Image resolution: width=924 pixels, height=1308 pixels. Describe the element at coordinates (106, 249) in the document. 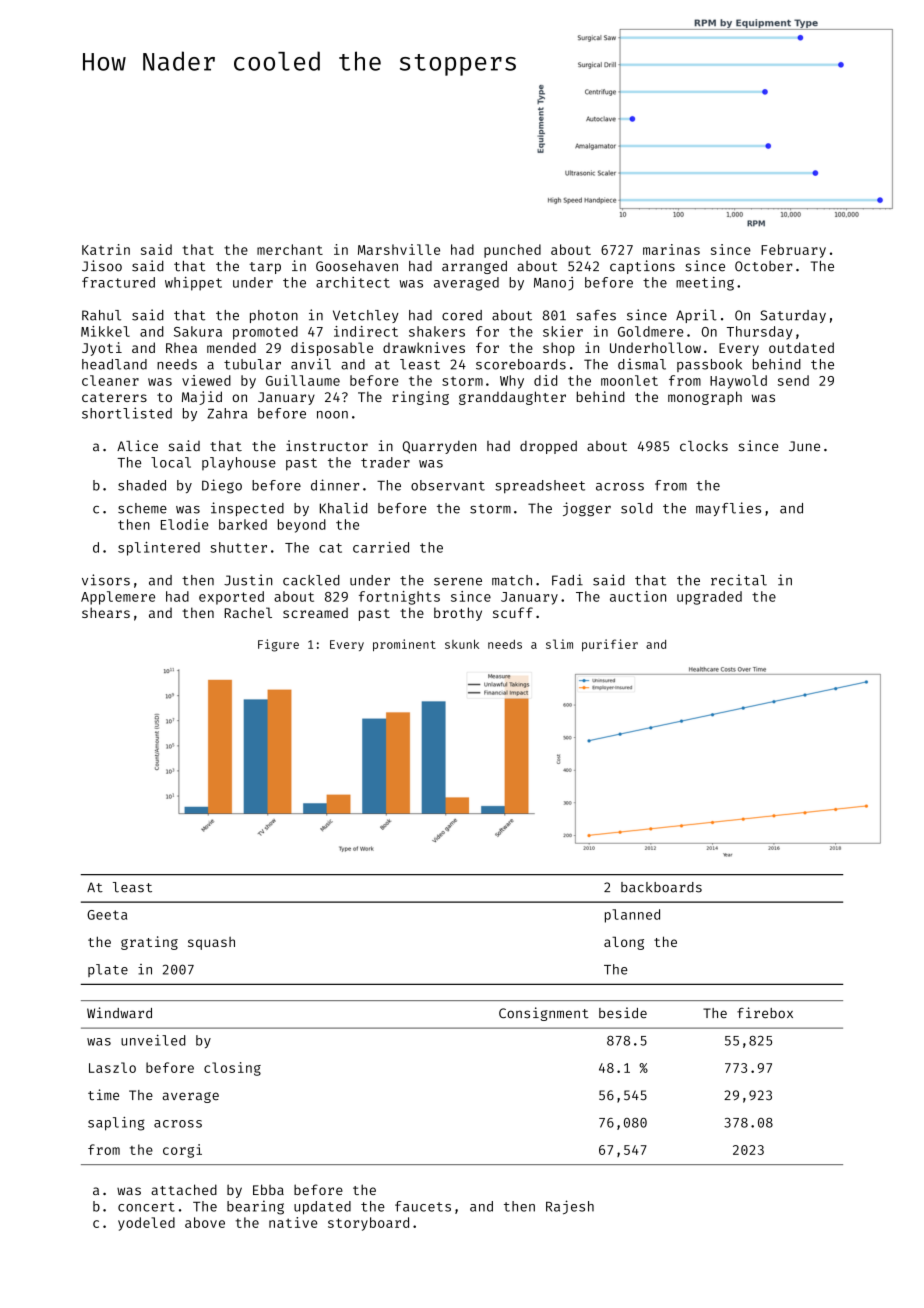

I see `Katrin` at that location.
